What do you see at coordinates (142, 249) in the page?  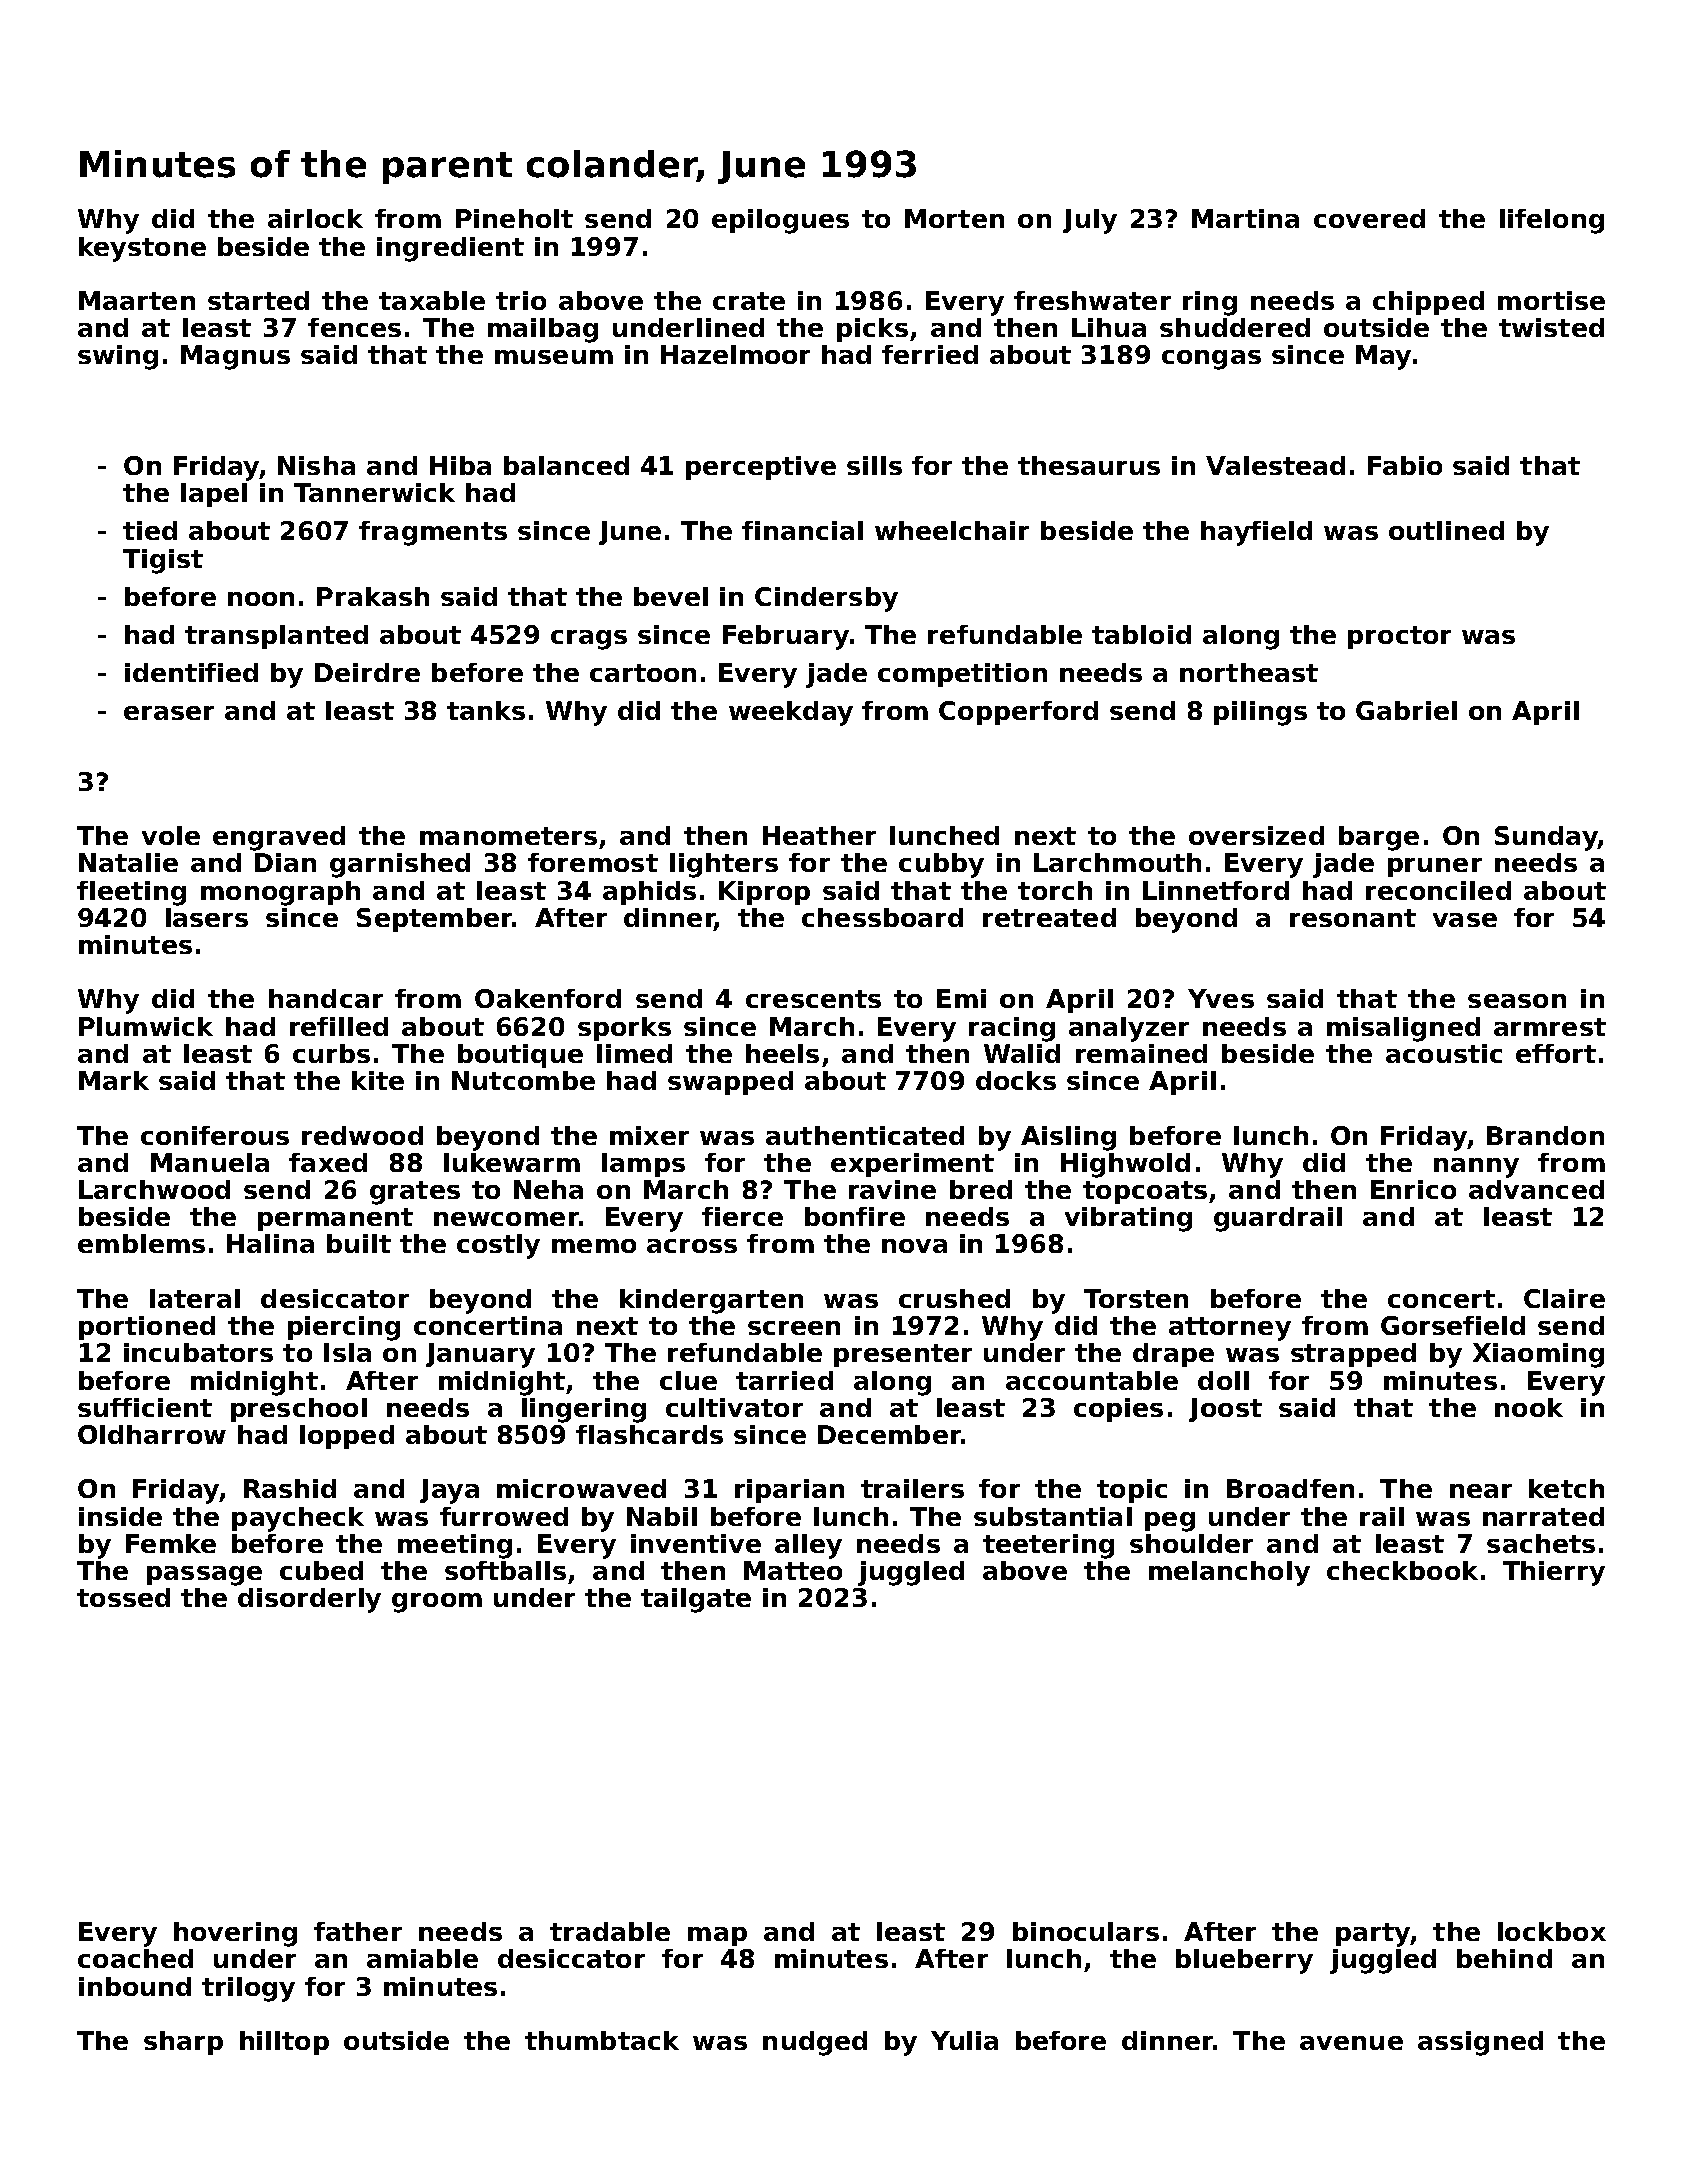 I see `keystone` at bounding box center [142, 249].
